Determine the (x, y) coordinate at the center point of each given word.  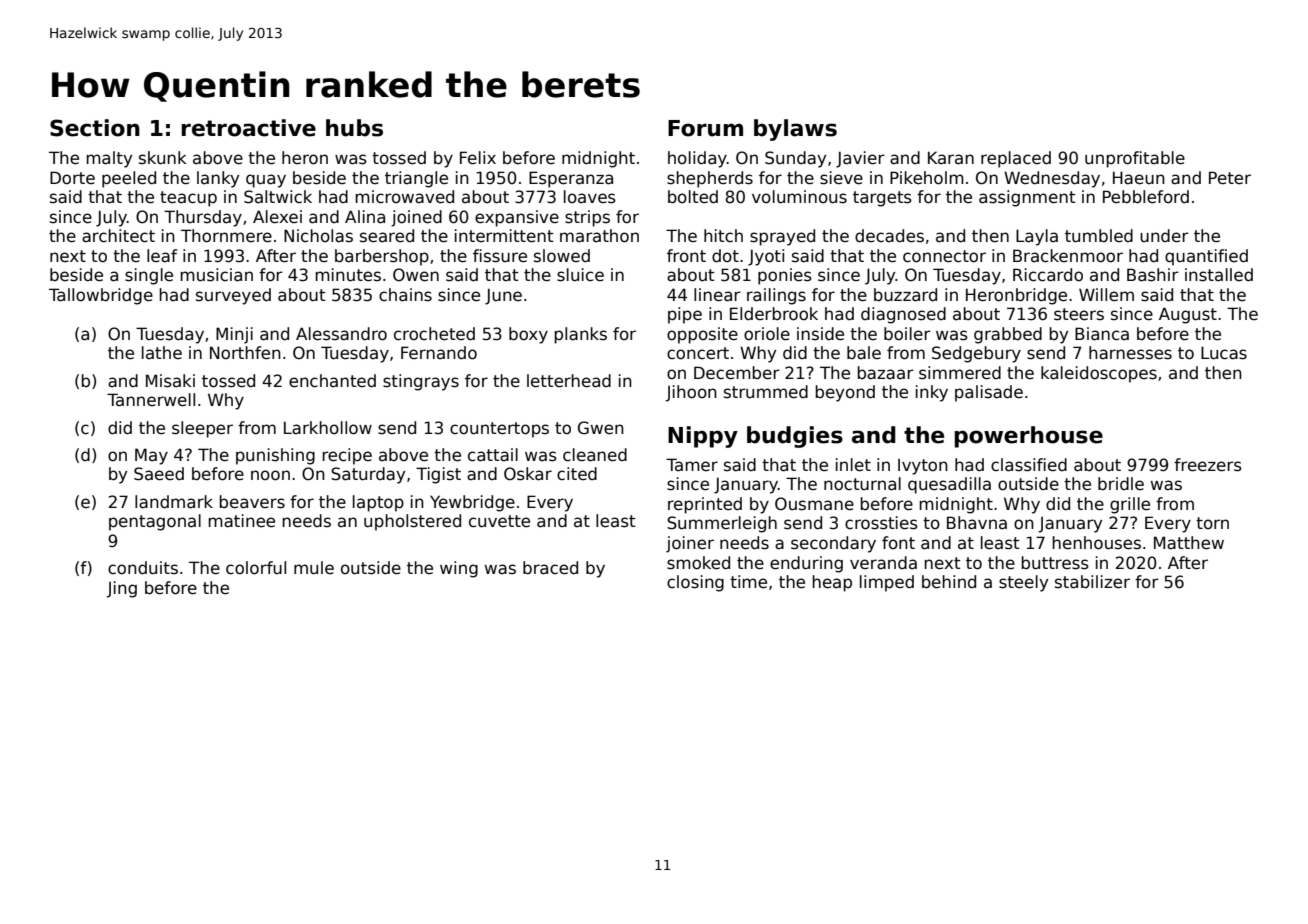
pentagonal (155, 522)
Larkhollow (328, 428)
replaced (1016, 159)
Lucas (1224, 353)
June (503, 296)
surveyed (233, 296)
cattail (493, 455)
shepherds (710, 179)
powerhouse (1028, 437)
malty (109, 159)
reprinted (705, 505)
